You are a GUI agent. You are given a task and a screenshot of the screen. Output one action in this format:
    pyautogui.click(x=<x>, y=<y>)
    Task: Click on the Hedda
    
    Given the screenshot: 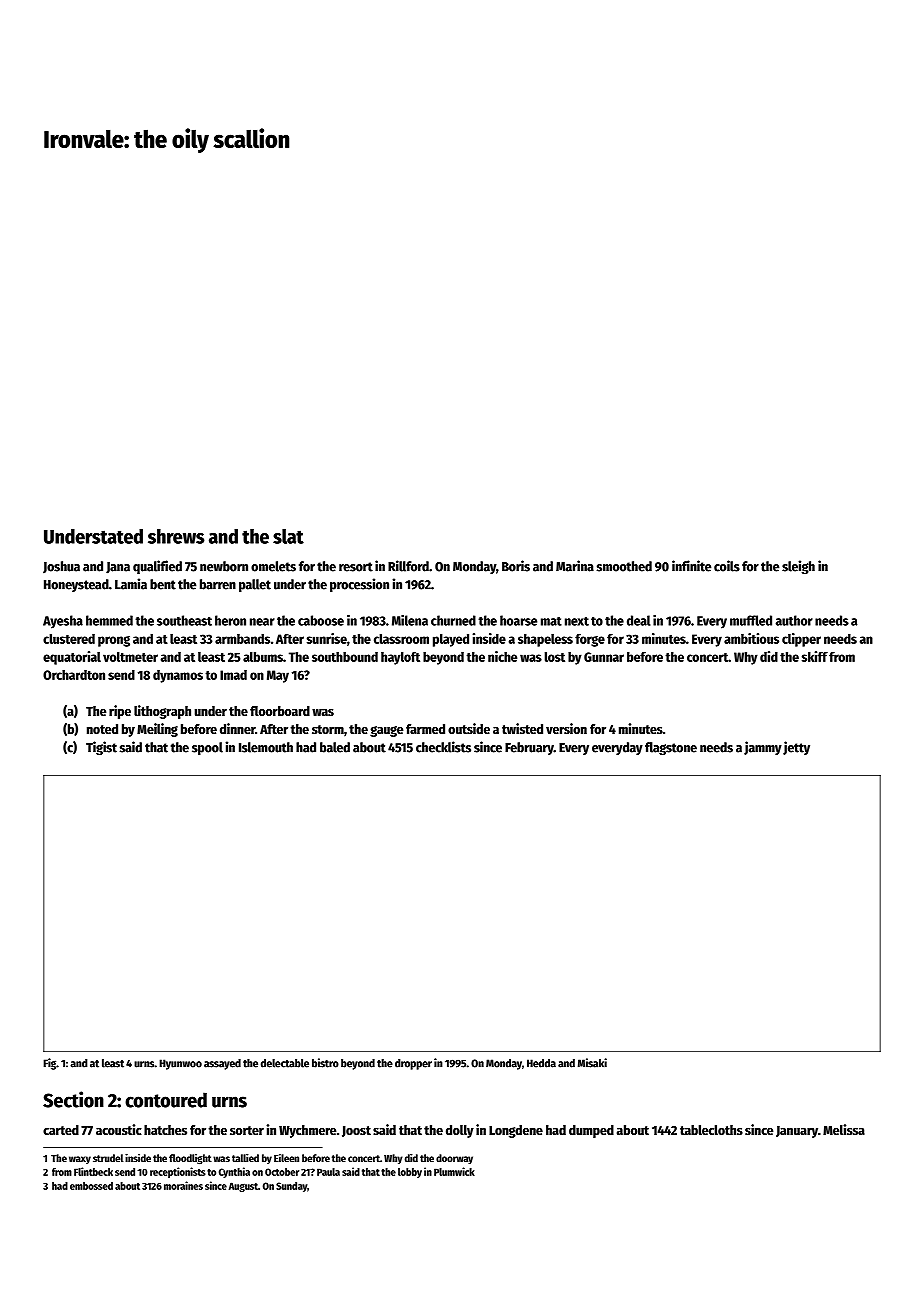 What is the action you would take?
    pyautogui.click(x=541, y=1063)
